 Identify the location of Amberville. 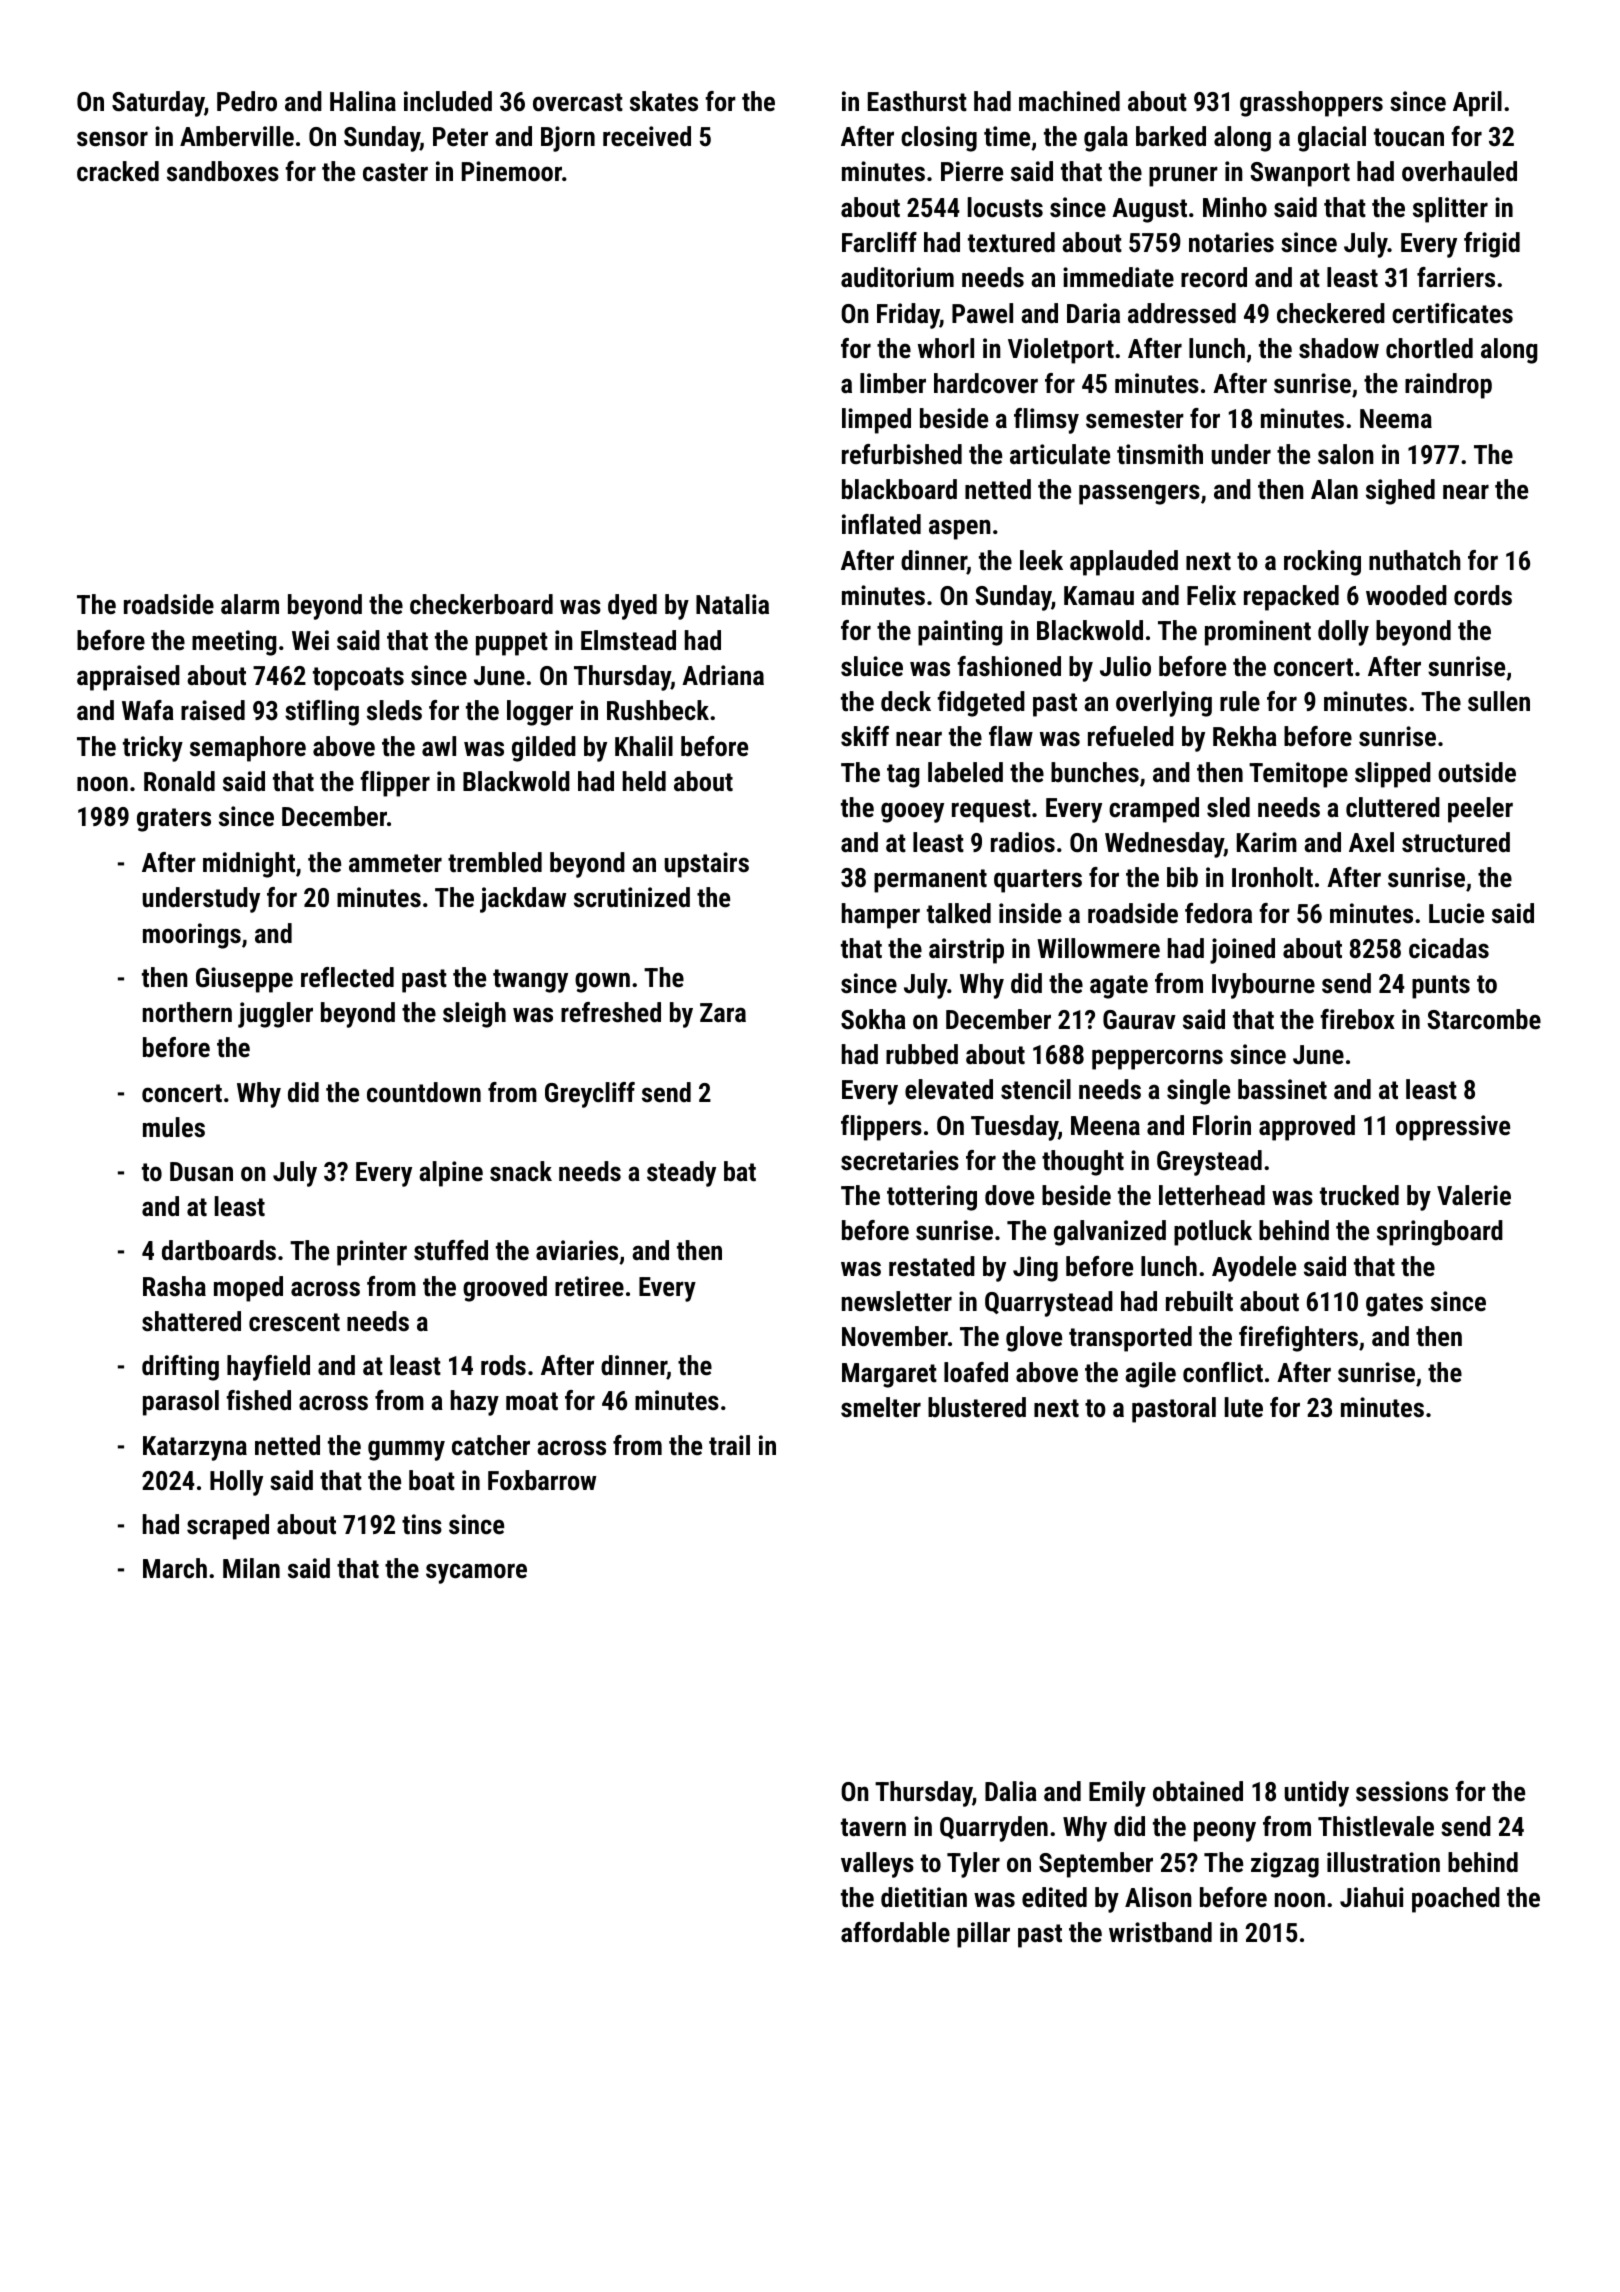
(237, 136).
